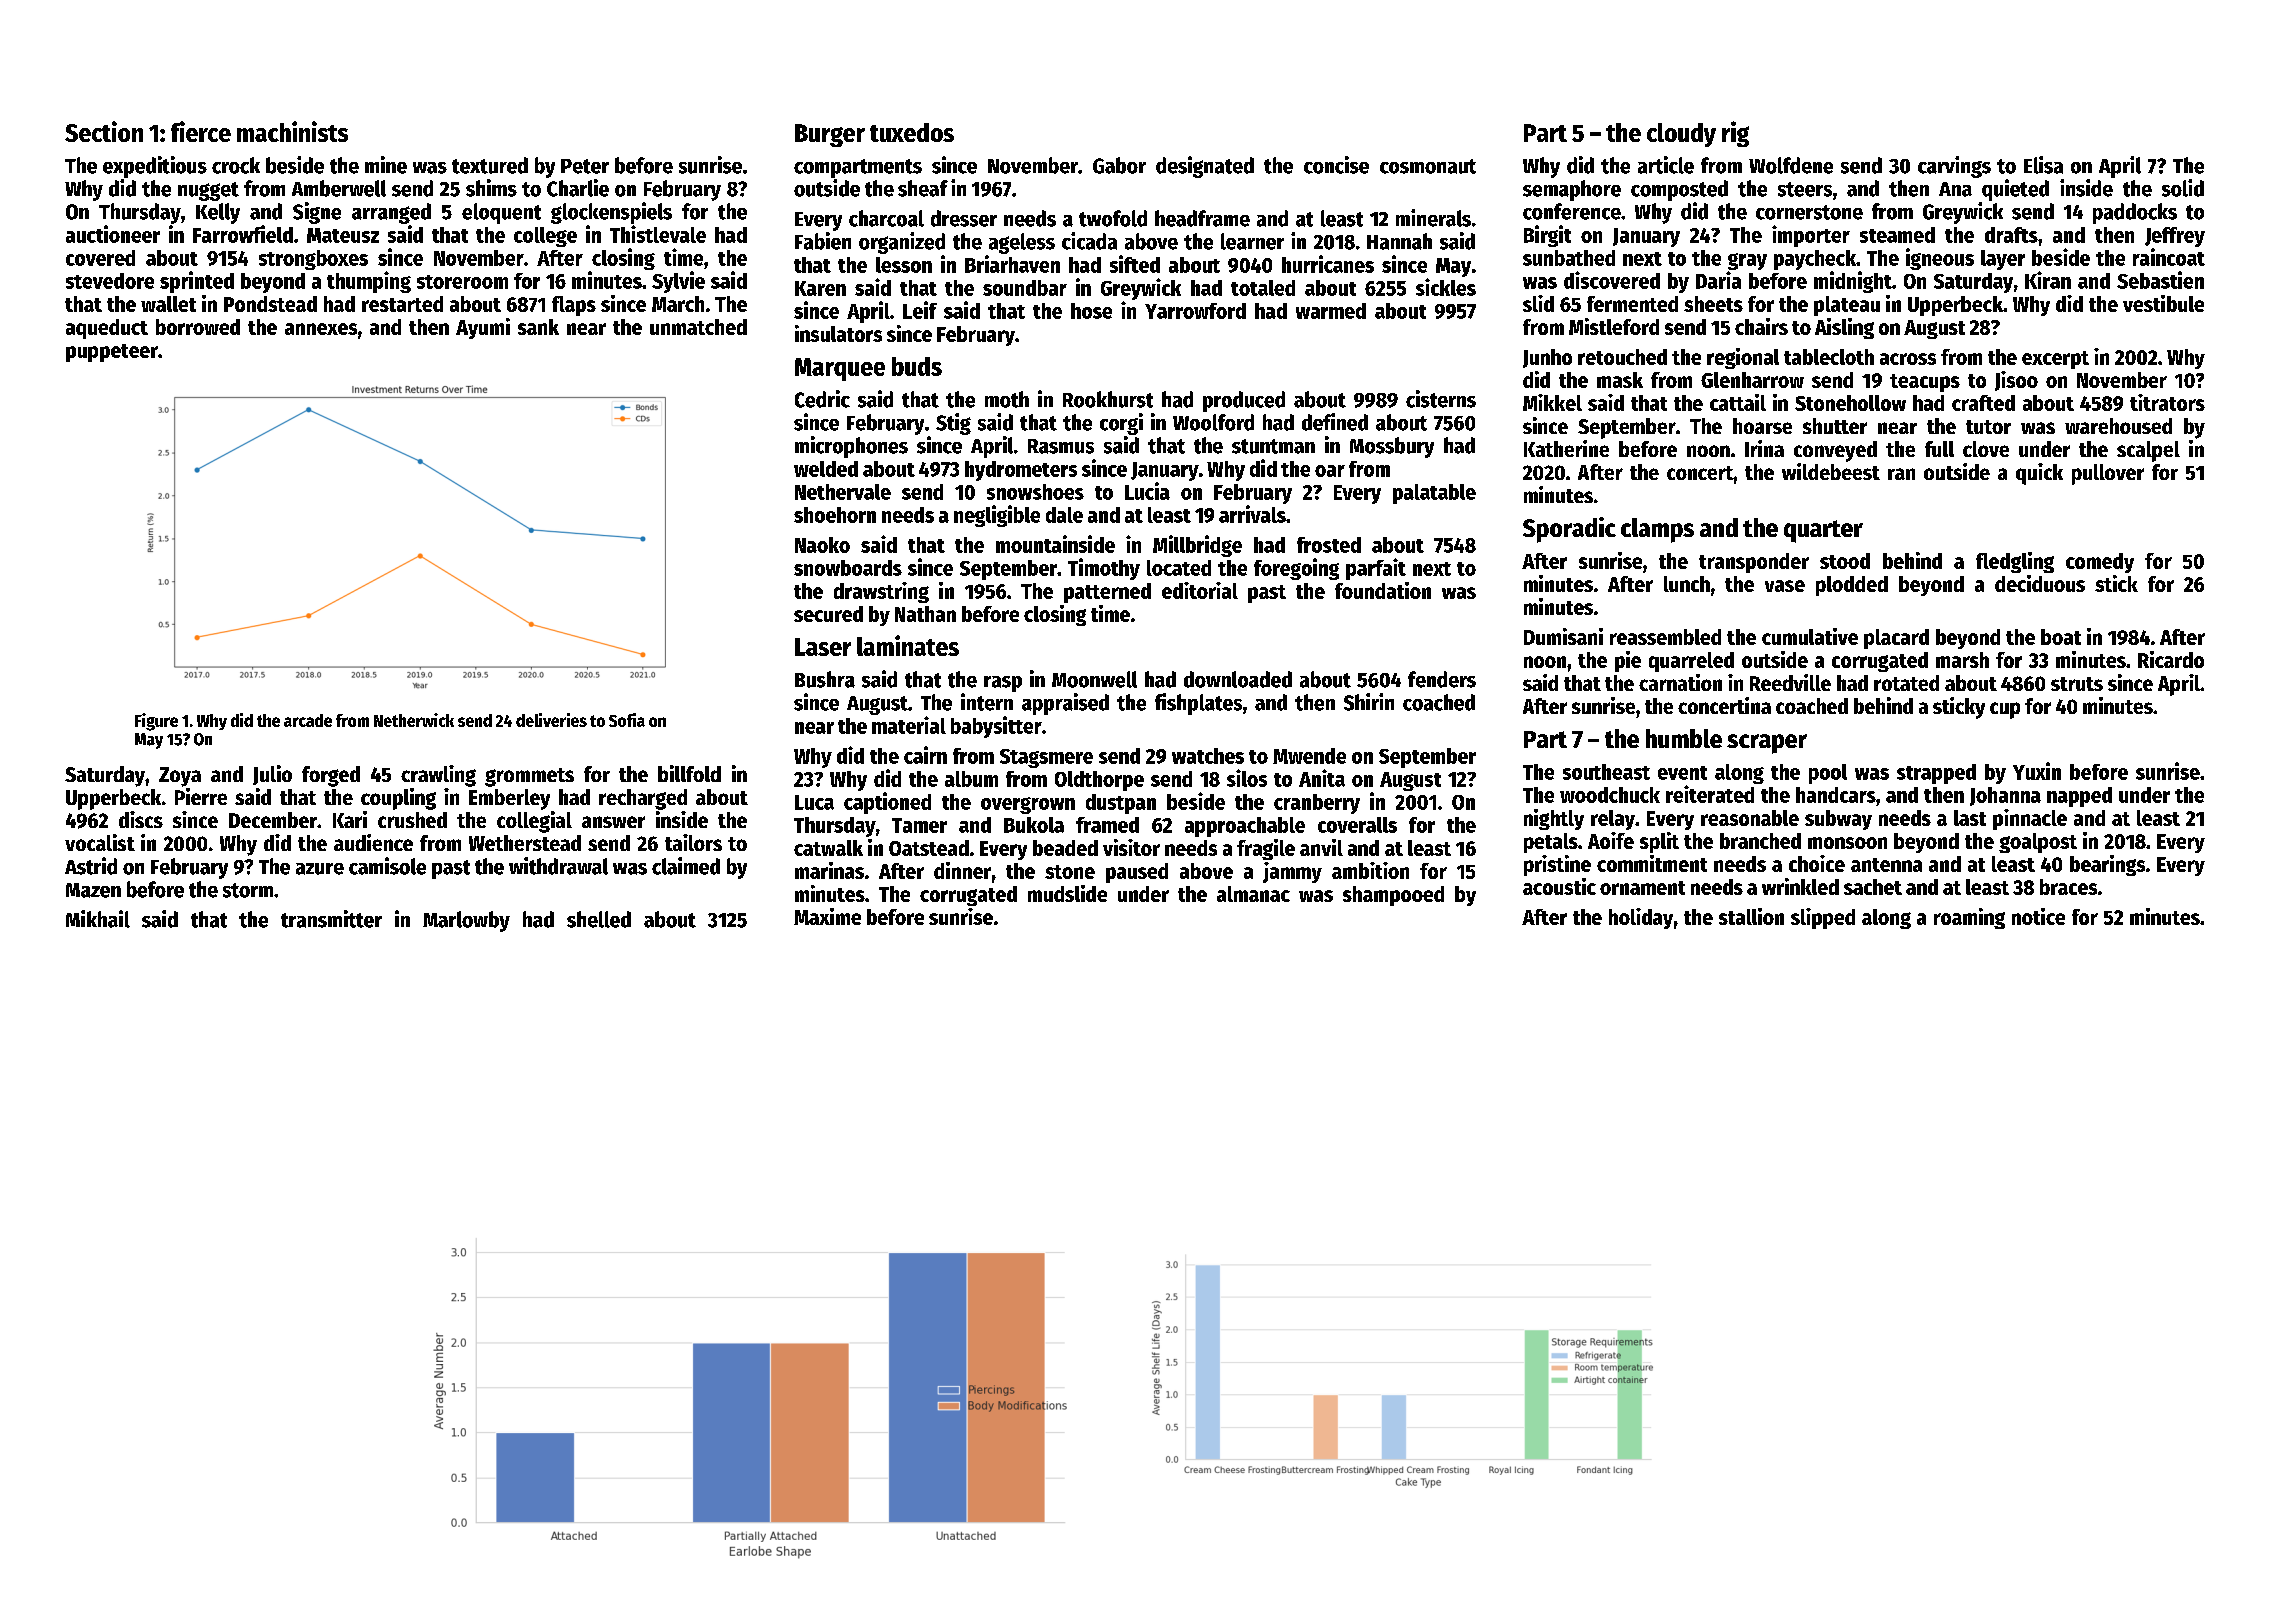 This document has height=1605, width=2270. I want to click on Mikhail, so click(98, 919).
